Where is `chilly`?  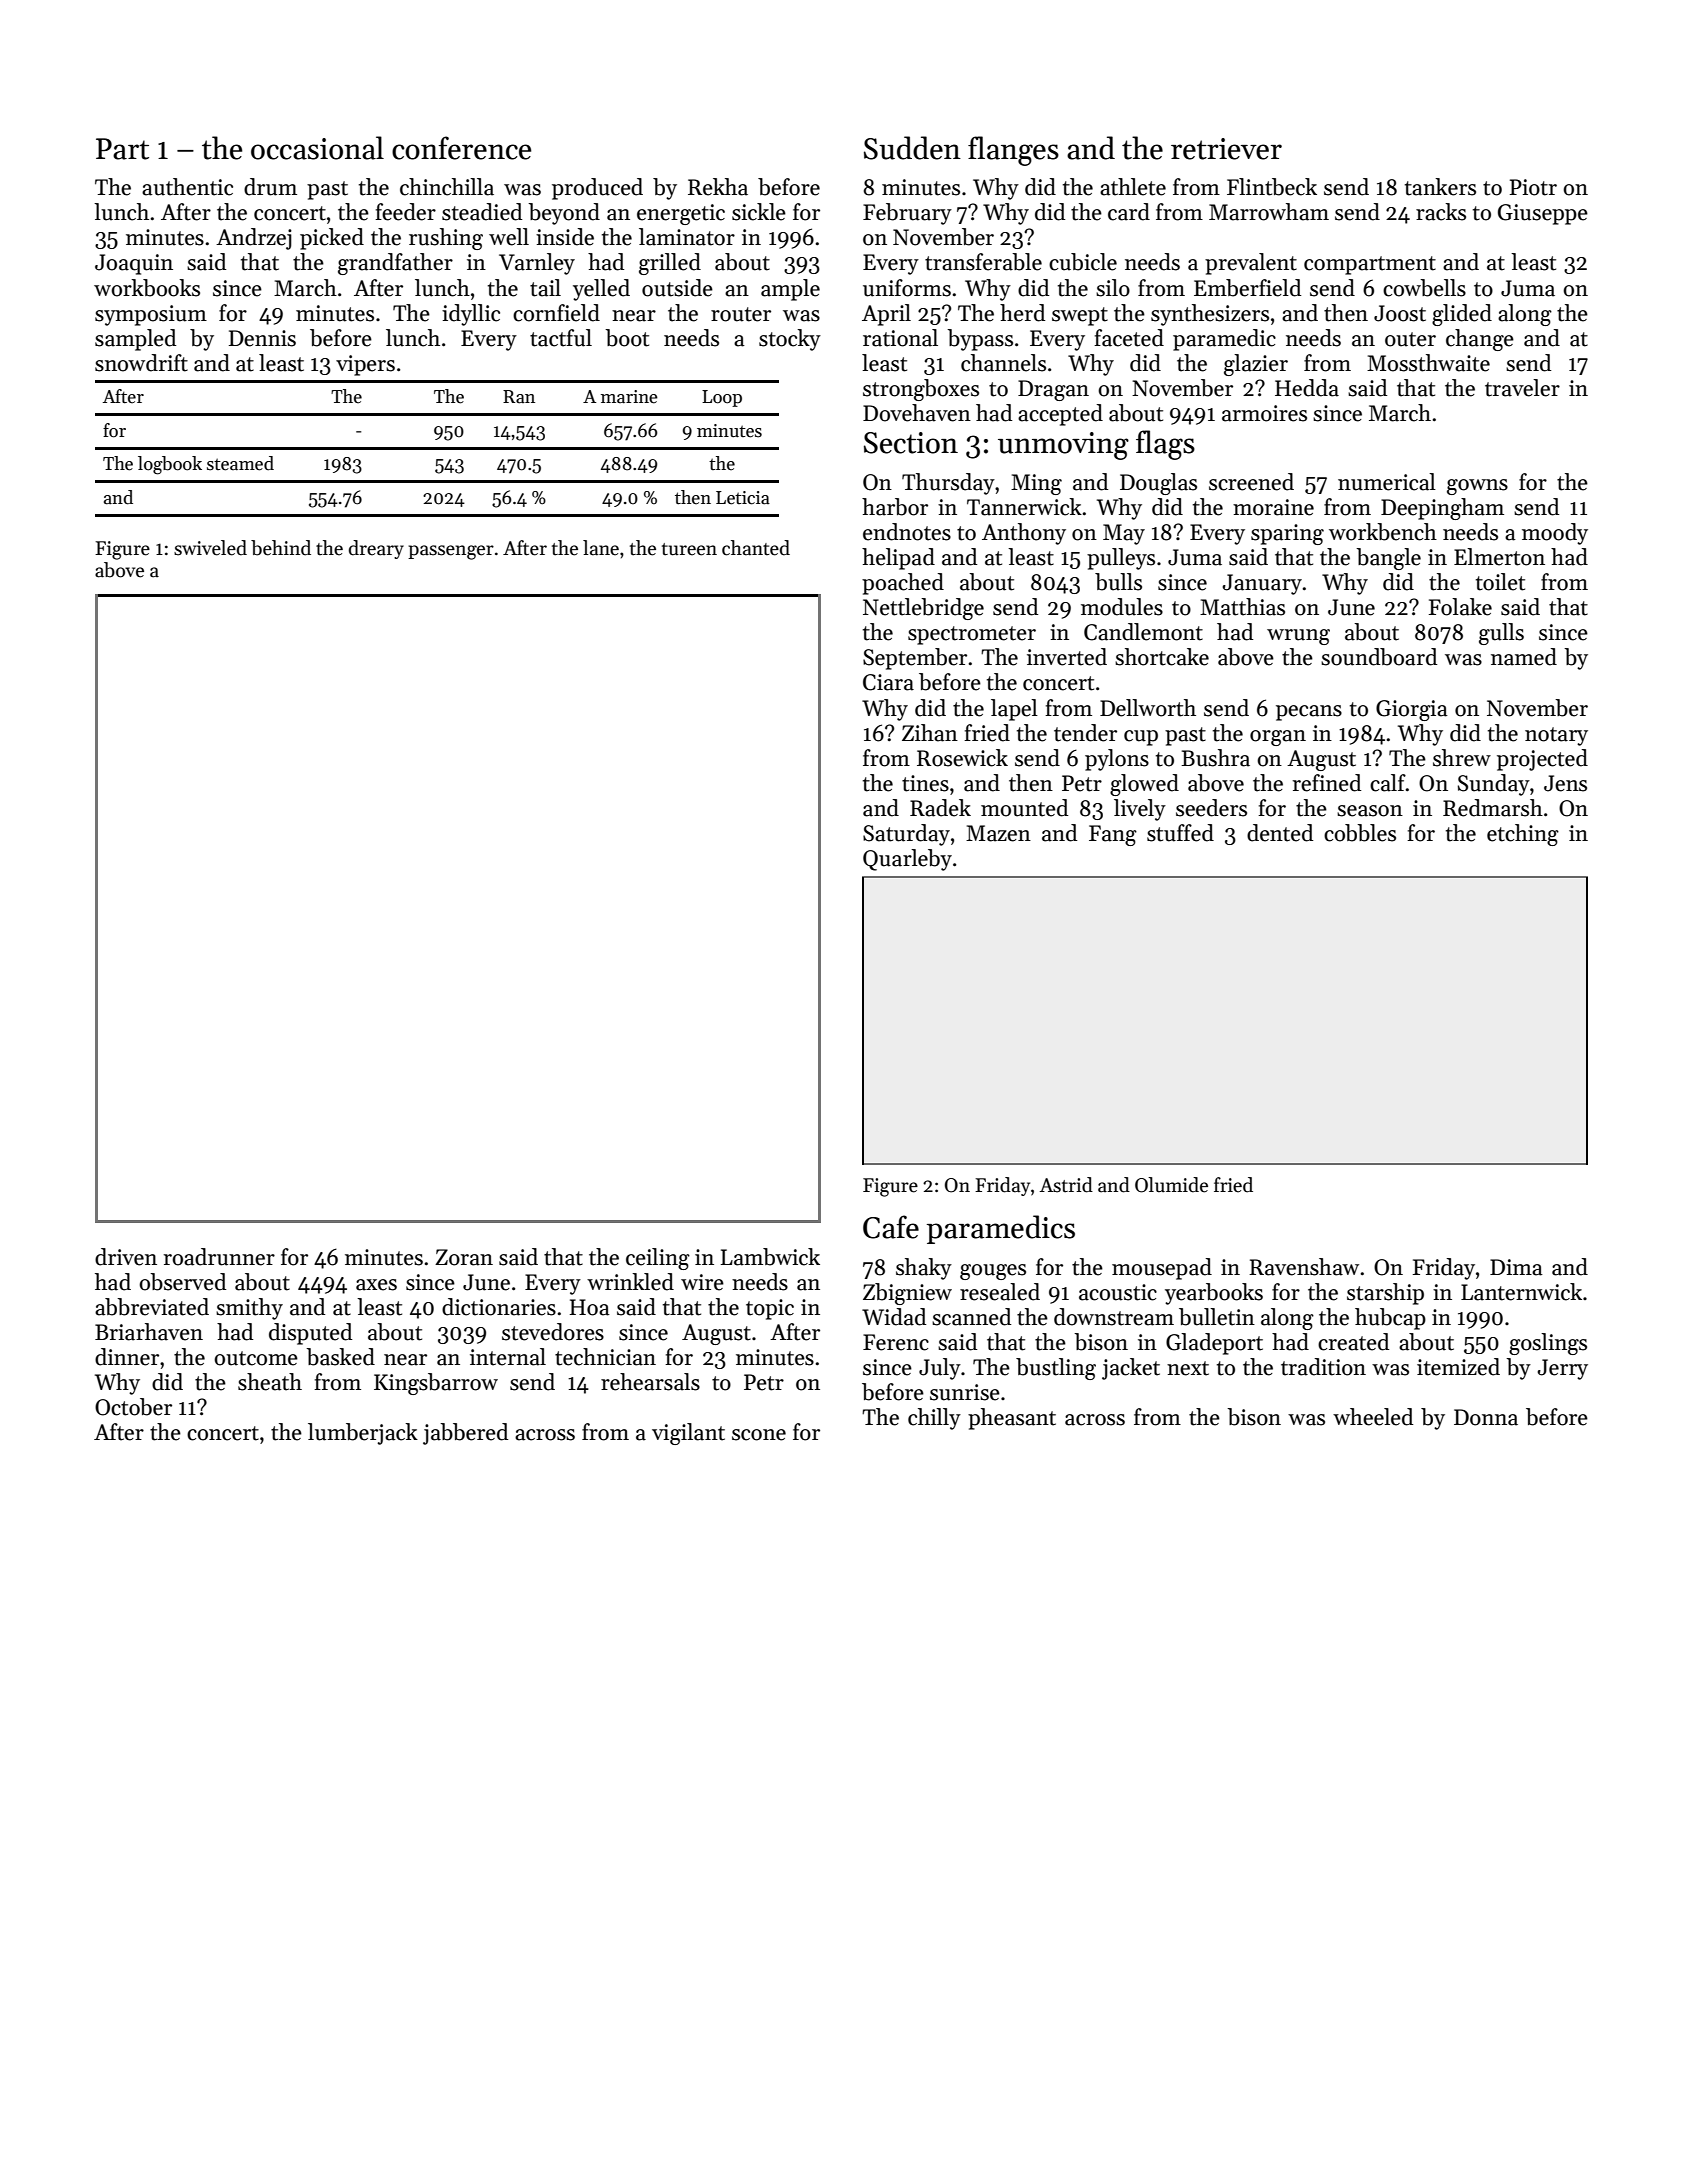 chilly is located at coordinates (934, 1419).
